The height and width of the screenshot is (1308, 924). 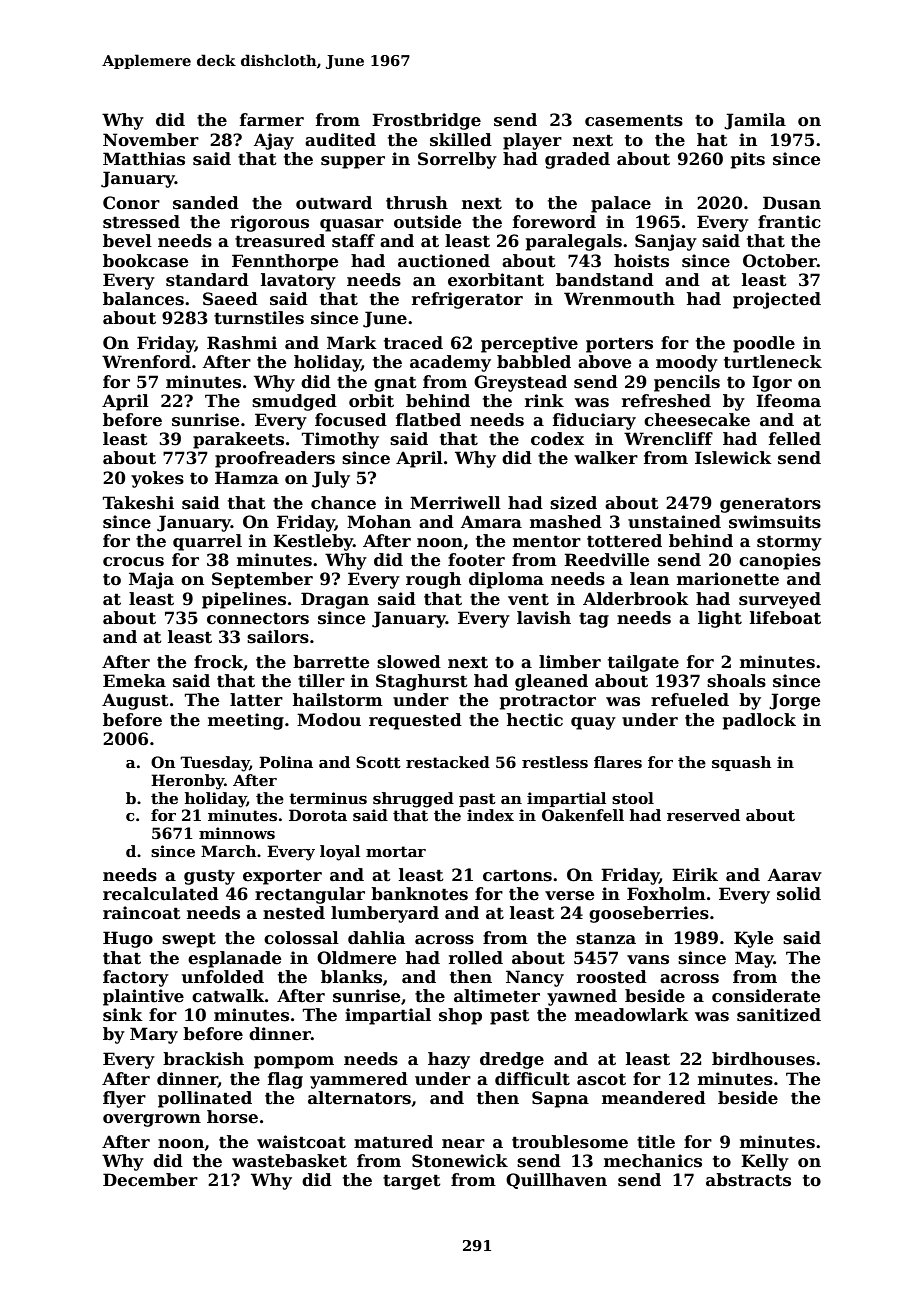 What do you see at coordinates (157, 479) in the screenshot?
I see `yokes` at bounding box center [157, 479].
